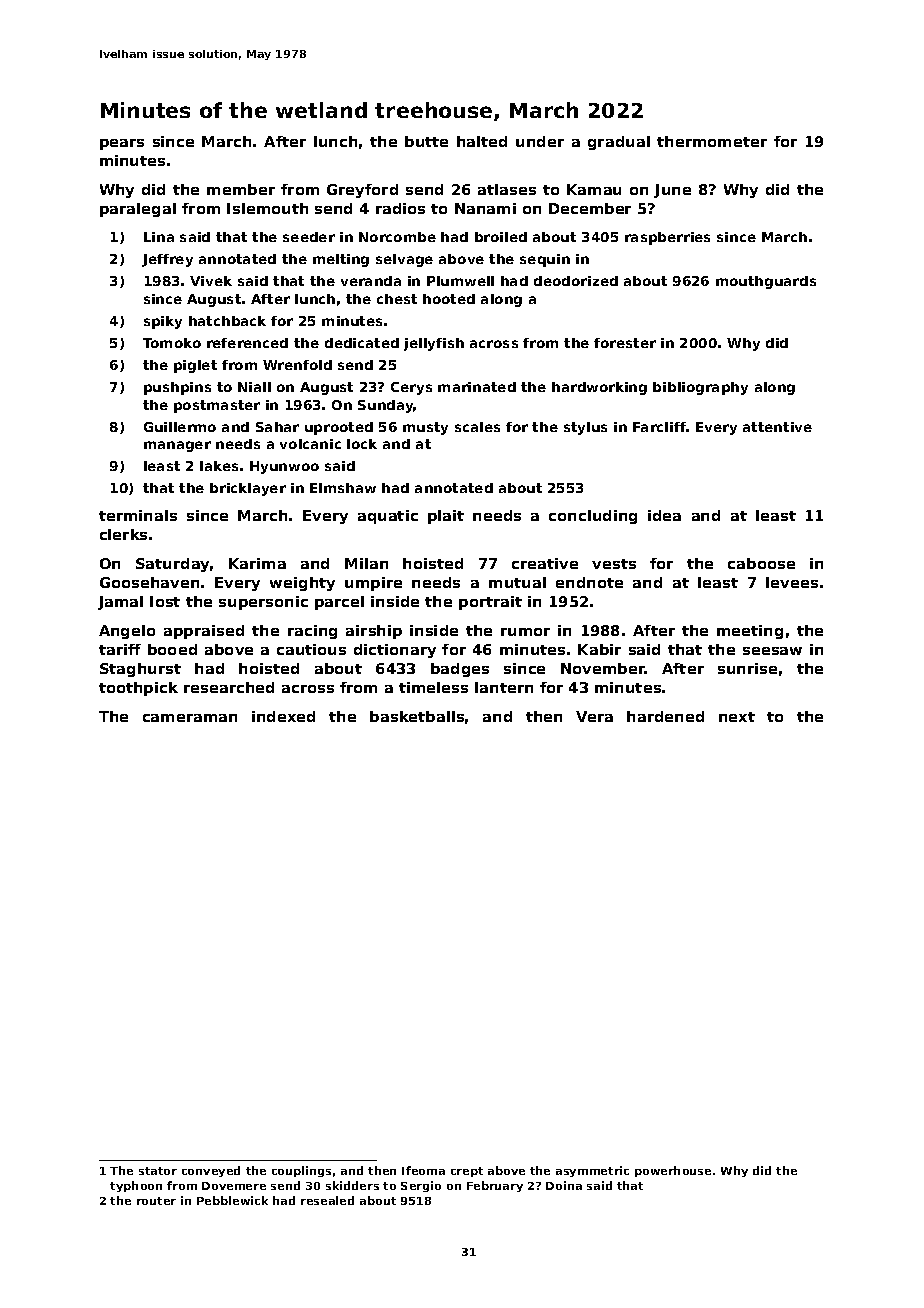 This screenshot has width=924, height=1308. What do you see at coordinates (341, 260) in the screenshot?
I see `melting` at bounding box center [341, 260].
